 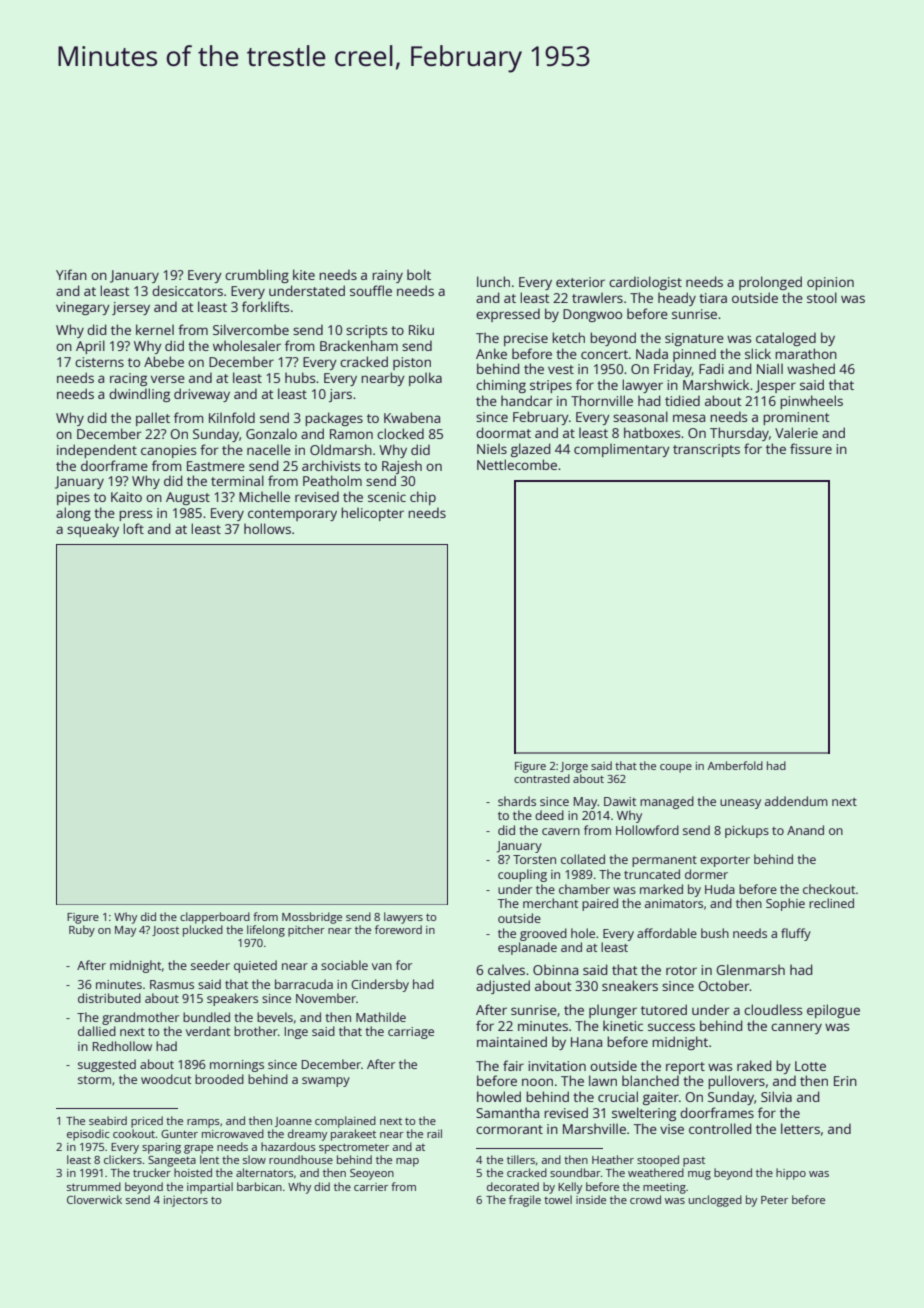 I want to click on shards, so click(x=517, y=801).
